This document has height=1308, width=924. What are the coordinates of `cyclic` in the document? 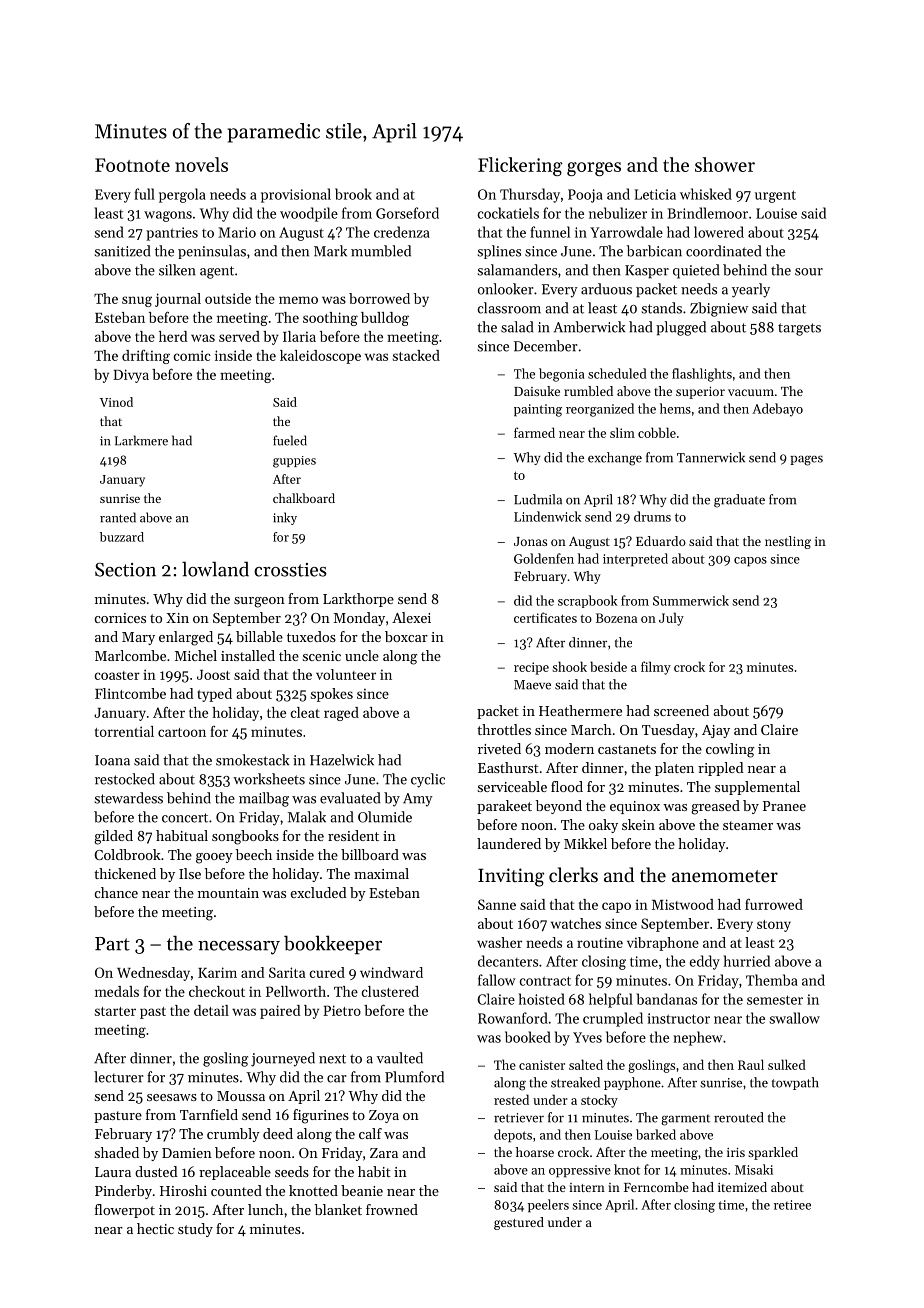 It's located at (428, 780).
